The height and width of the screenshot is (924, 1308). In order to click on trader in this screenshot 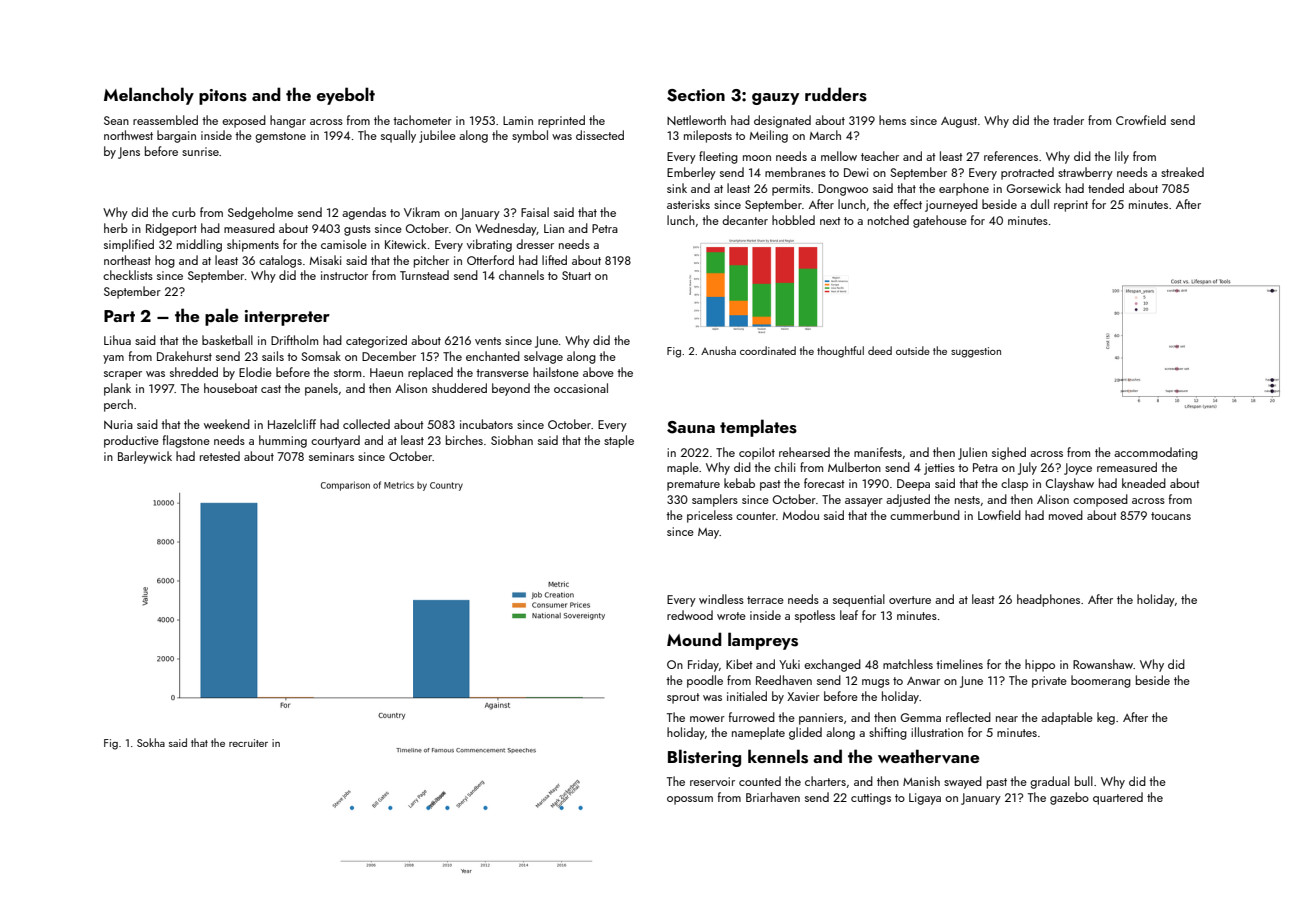, I will do `click(1068, 120)`.
